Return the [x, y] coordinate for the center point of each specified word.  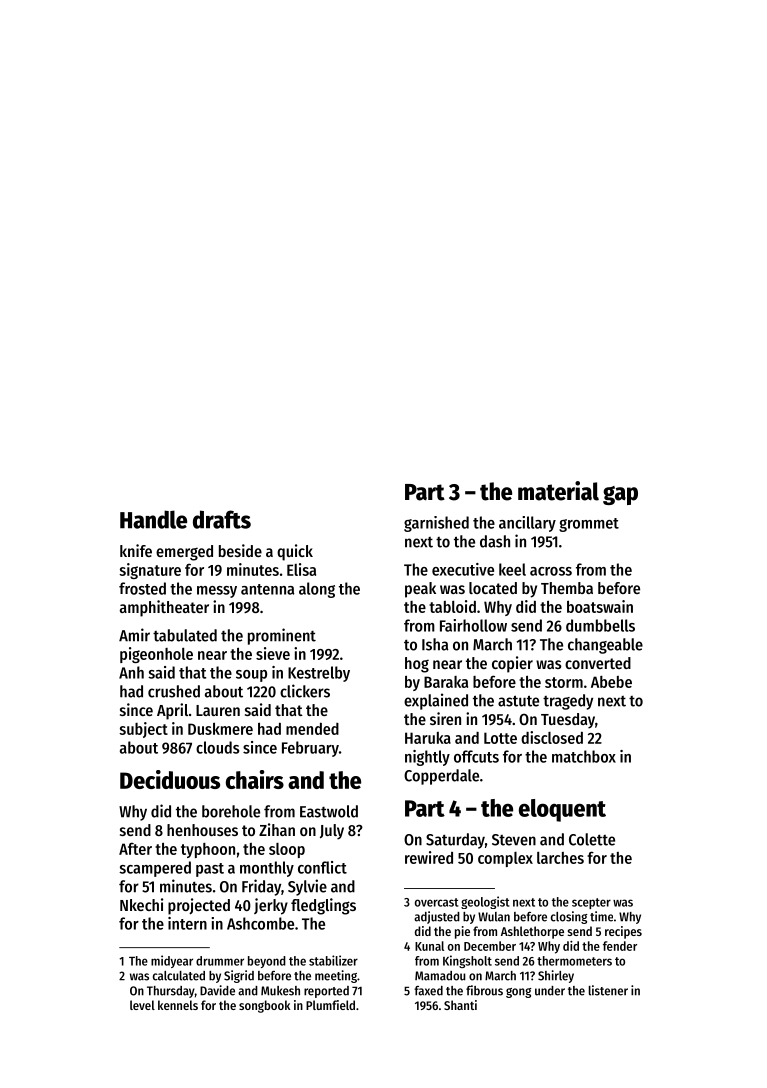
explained [436, 701]
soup [251, 676]
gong [519, 993]
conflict [322, 867]
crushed [174, 691]
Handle [153, 519]
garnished [436, 524]
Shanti [460, 1005]
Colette [592, 839]
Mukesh [280, 991]
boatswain [600, 606]
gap [620, 495]
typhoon [208, 850]
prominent [282, 636]
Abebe [611, 682]
